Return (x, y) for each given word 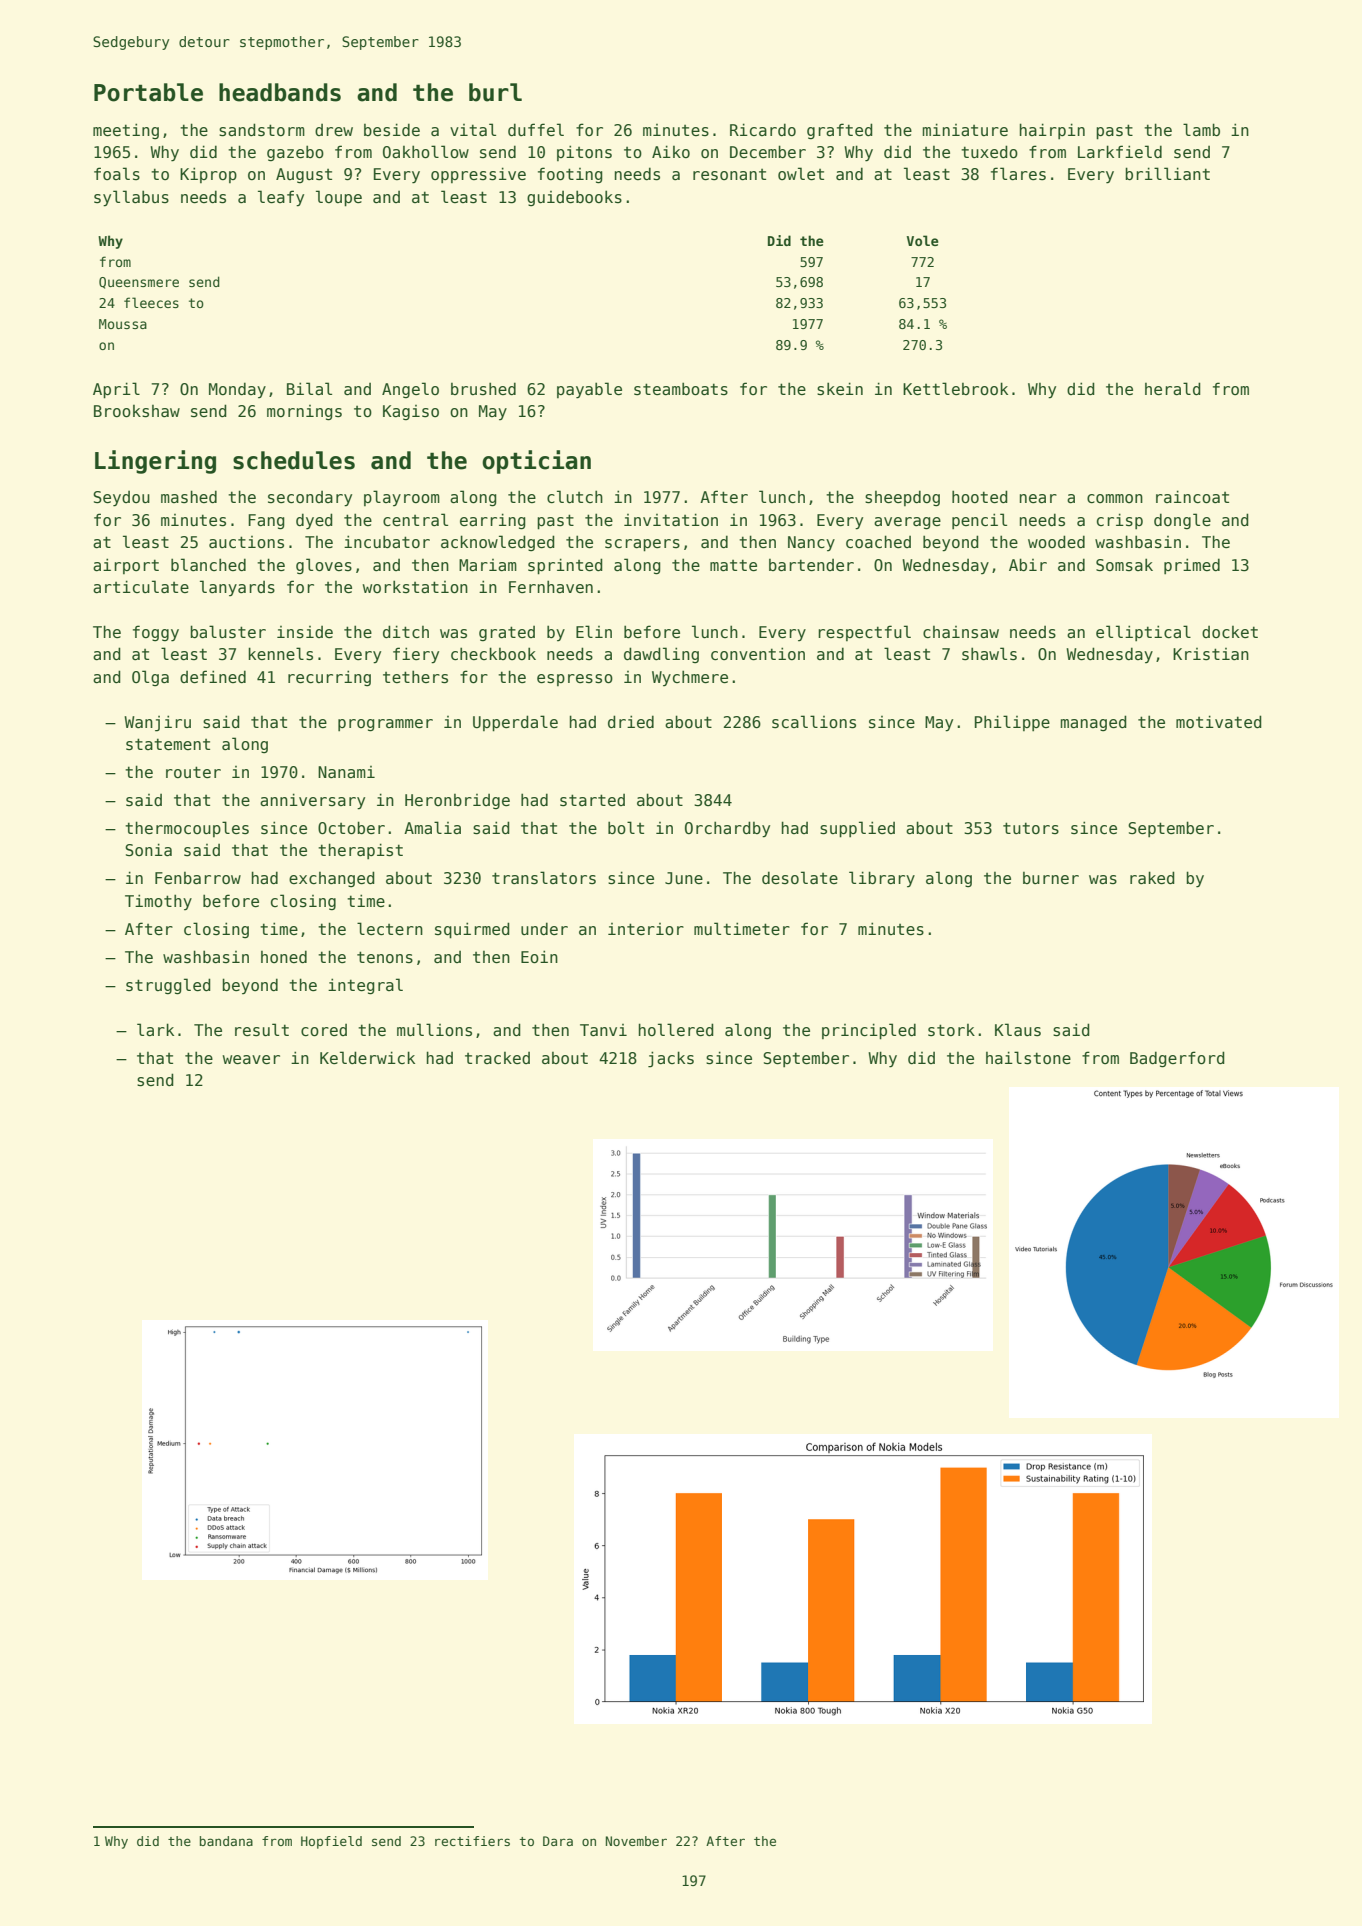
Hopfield (331, 1842)
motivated (1219, 722)
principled (869, 1031)
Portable (148, 92)
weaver (251, 1060)
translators (544, 878)
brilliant (1167, 173)
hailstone (1028, 1058)
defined (213, 677)
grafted (840, 131)
